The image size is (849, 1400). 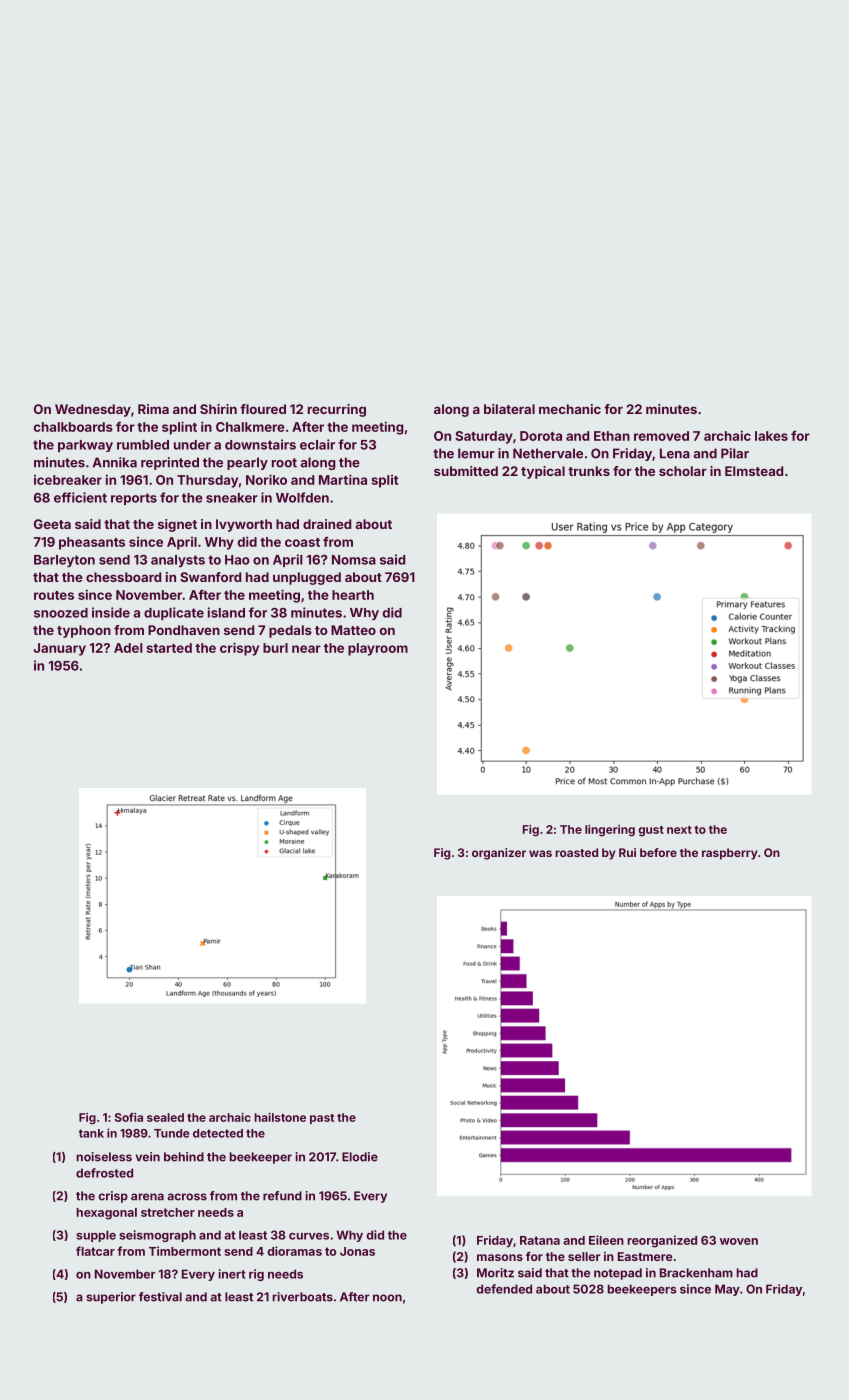 I want to click on before, so click(x=658, y=852).
